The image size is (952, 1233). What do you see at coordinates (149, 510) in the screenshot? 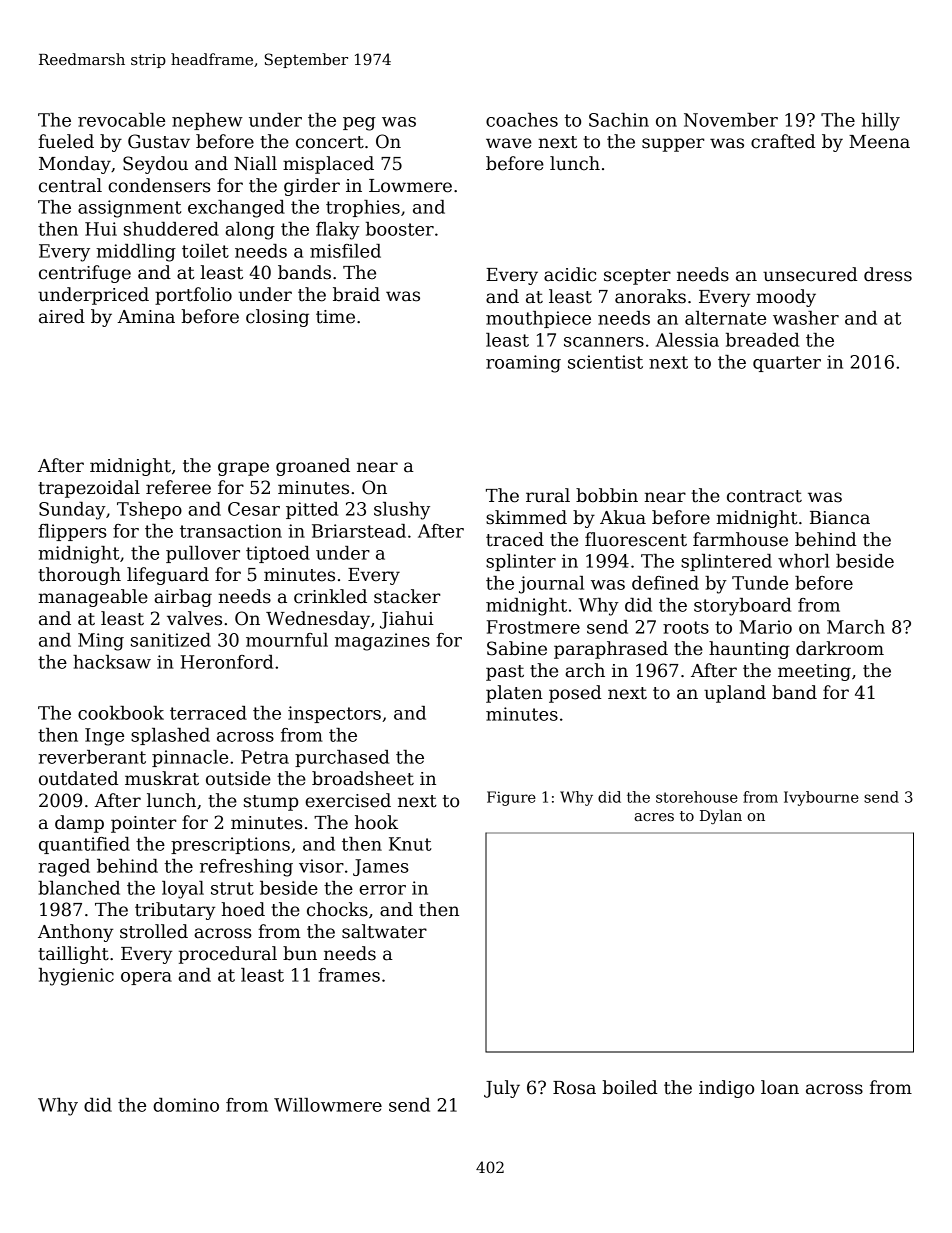
I see `Tshepo` at bounding box center [149, 510].
